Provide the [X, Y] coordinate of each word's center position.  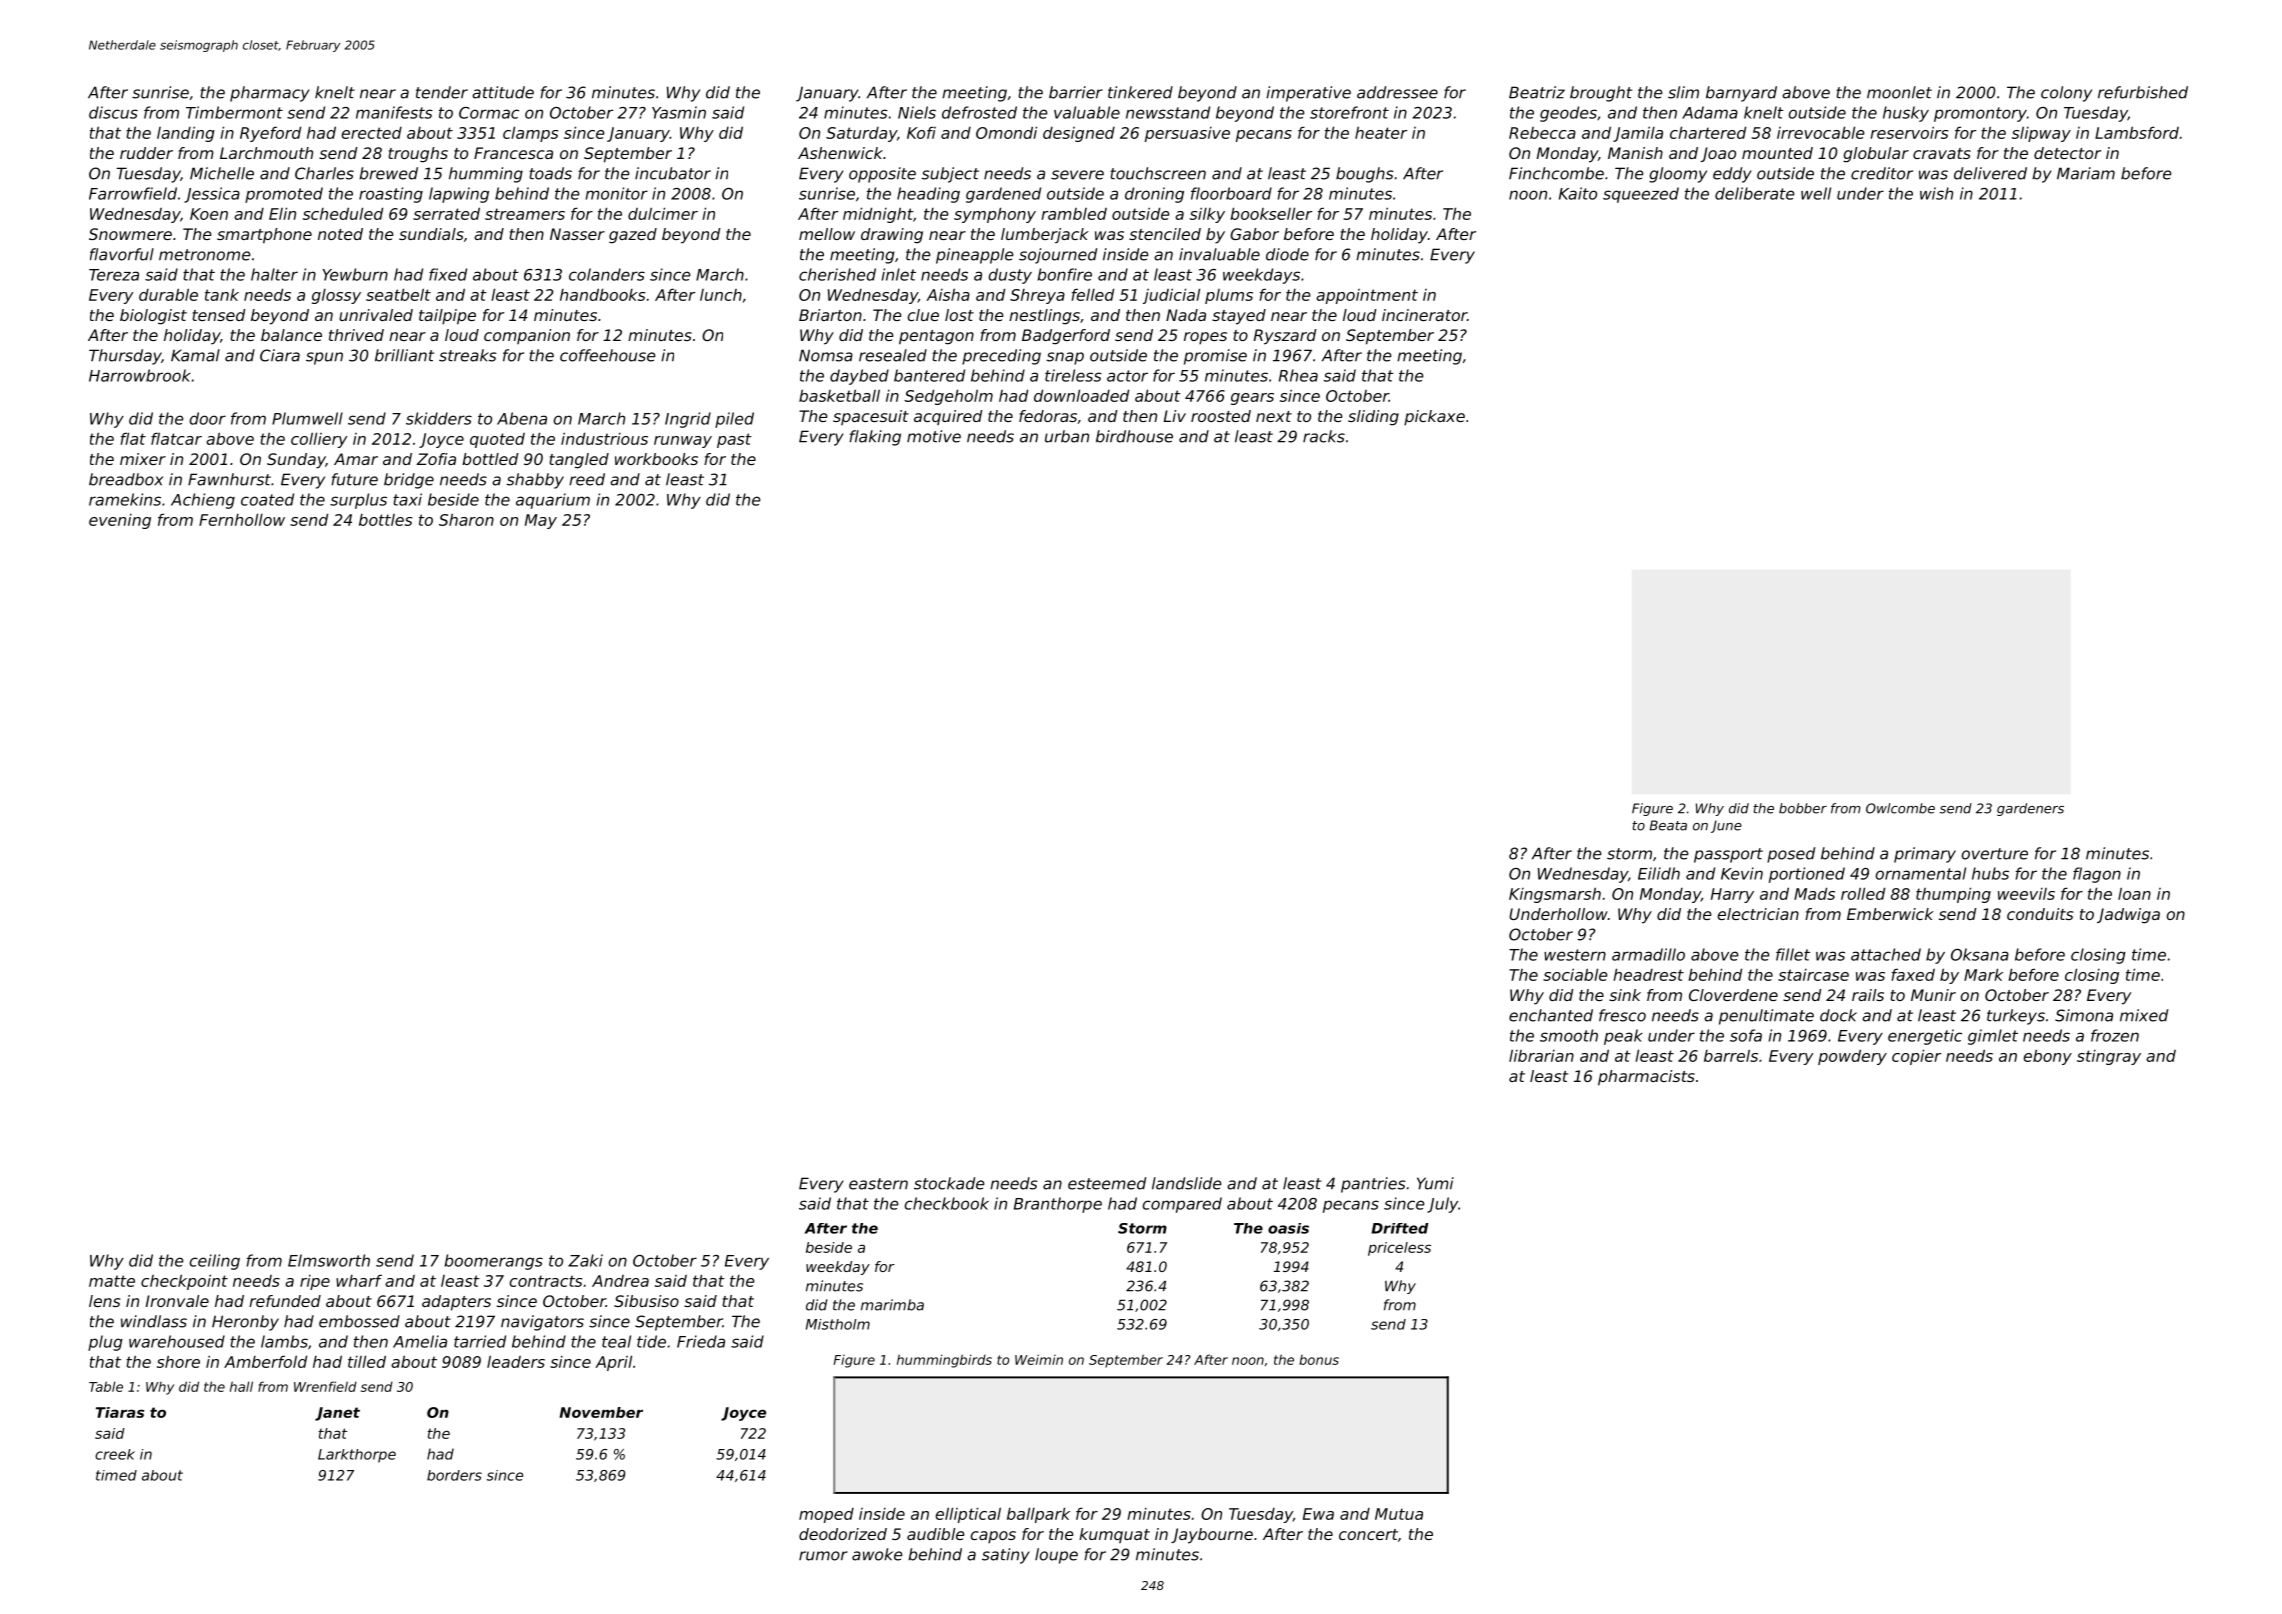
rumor [823, 1556]
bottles [385, 520]
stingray [2109, 1057]
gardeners [2030, 809]
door [207, 418]
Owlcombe [1900, 808]
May [541, 521]
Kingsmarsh [1555, 895]
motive [934, 436]
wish [1936, 193]
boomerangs [494, 1262]
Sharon [466, 519]
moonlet [1899, 92]
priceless [1399, 1249]
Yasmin [679, 112]
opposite [882, 175]
